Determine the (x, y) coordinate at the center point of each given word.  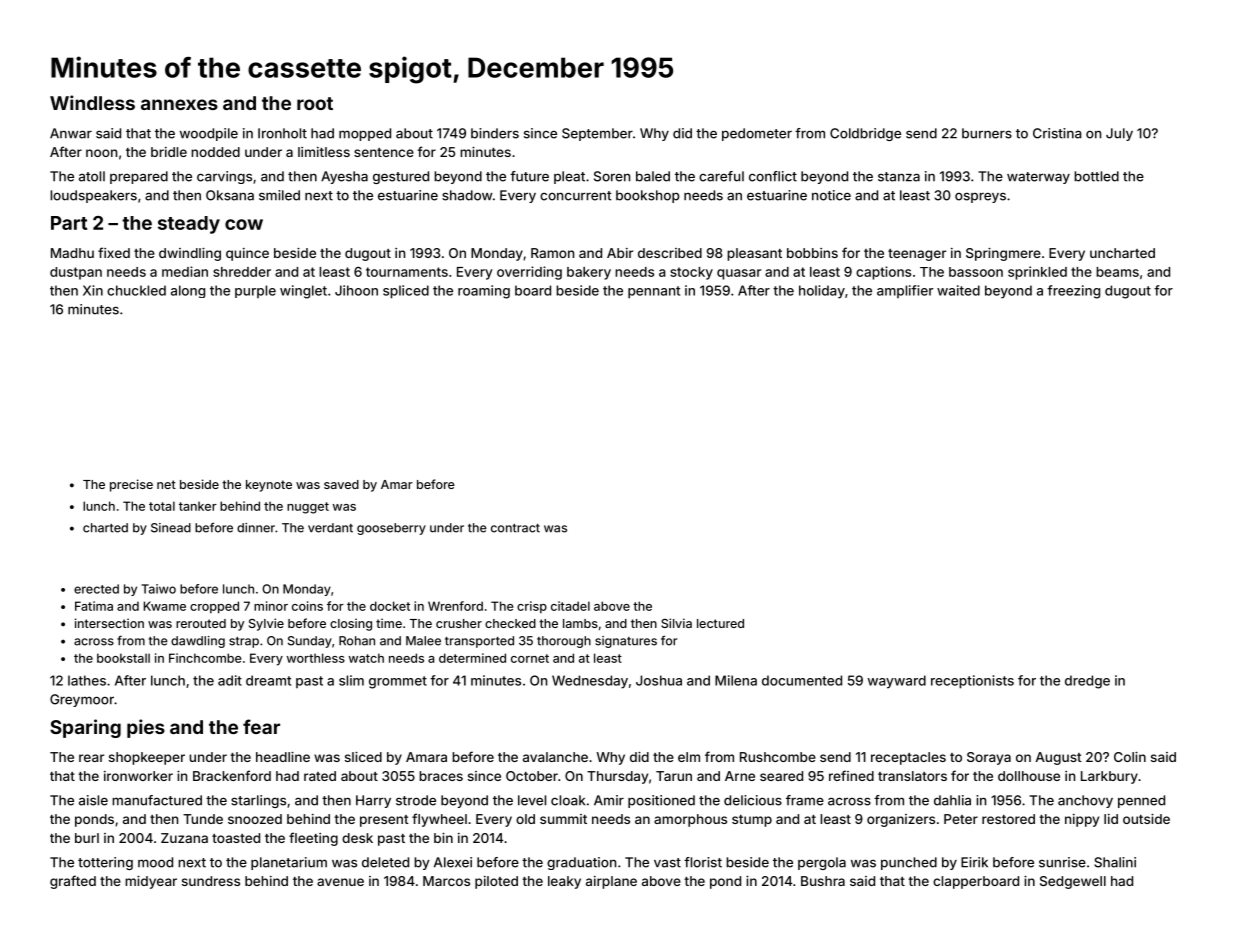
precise (131, 485)
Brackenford (232, 775)
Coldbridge (865, 134)
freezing (1073, 292)
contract (515, 528)
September (597, 134)
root (315, 103)
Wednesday (590, 682)
